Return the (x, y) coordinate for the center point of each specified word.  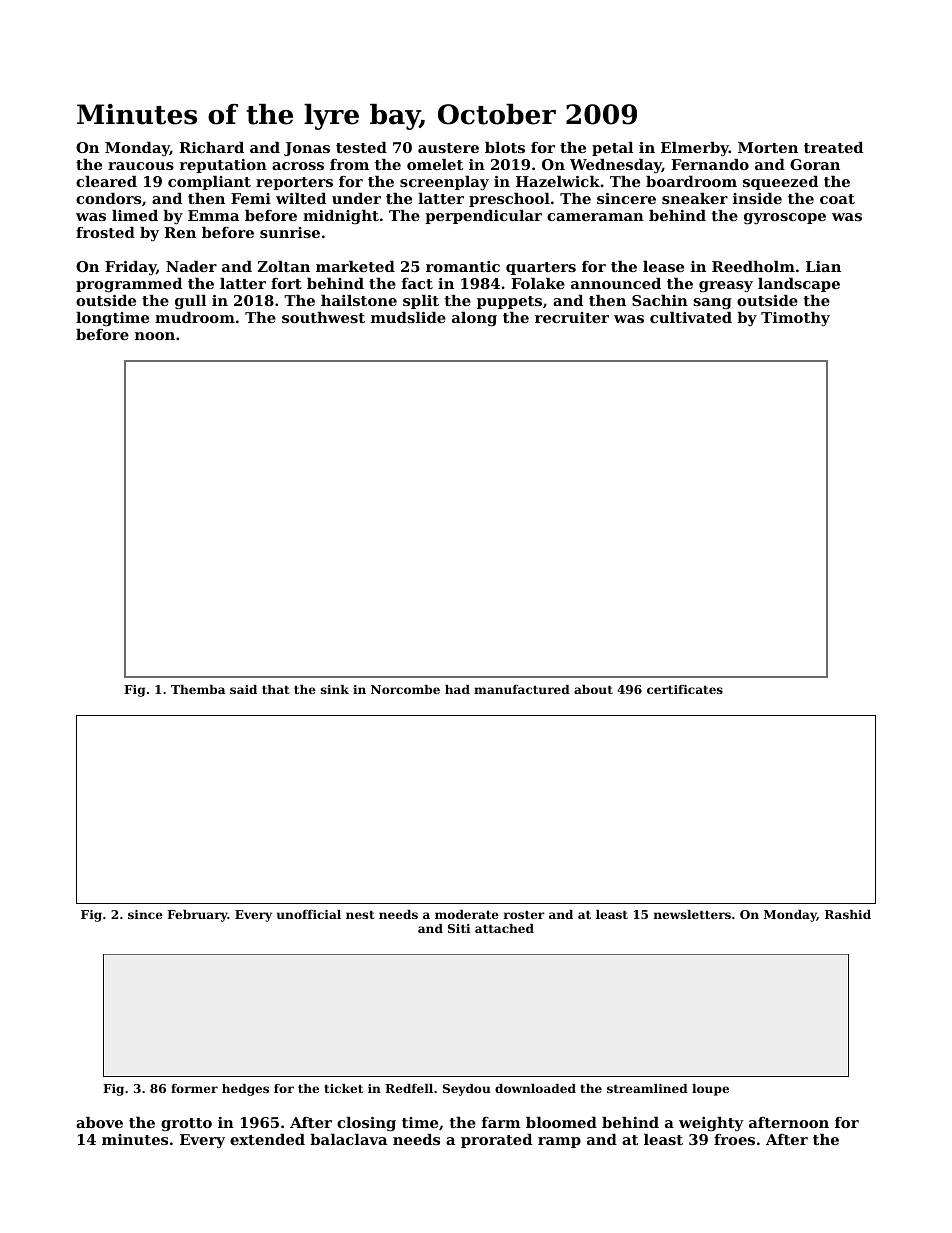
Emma (213, 215)
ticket (343, 1088)
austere (448, 148)
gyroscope (785, 219)
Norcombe (405, 689)
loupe (710, 1090)
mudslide (408, 317)
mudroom (195, 317)
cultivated (691, 317)
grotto (186, 1125)
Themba (198, 689)
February (197, 916)
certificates (685, 689)
